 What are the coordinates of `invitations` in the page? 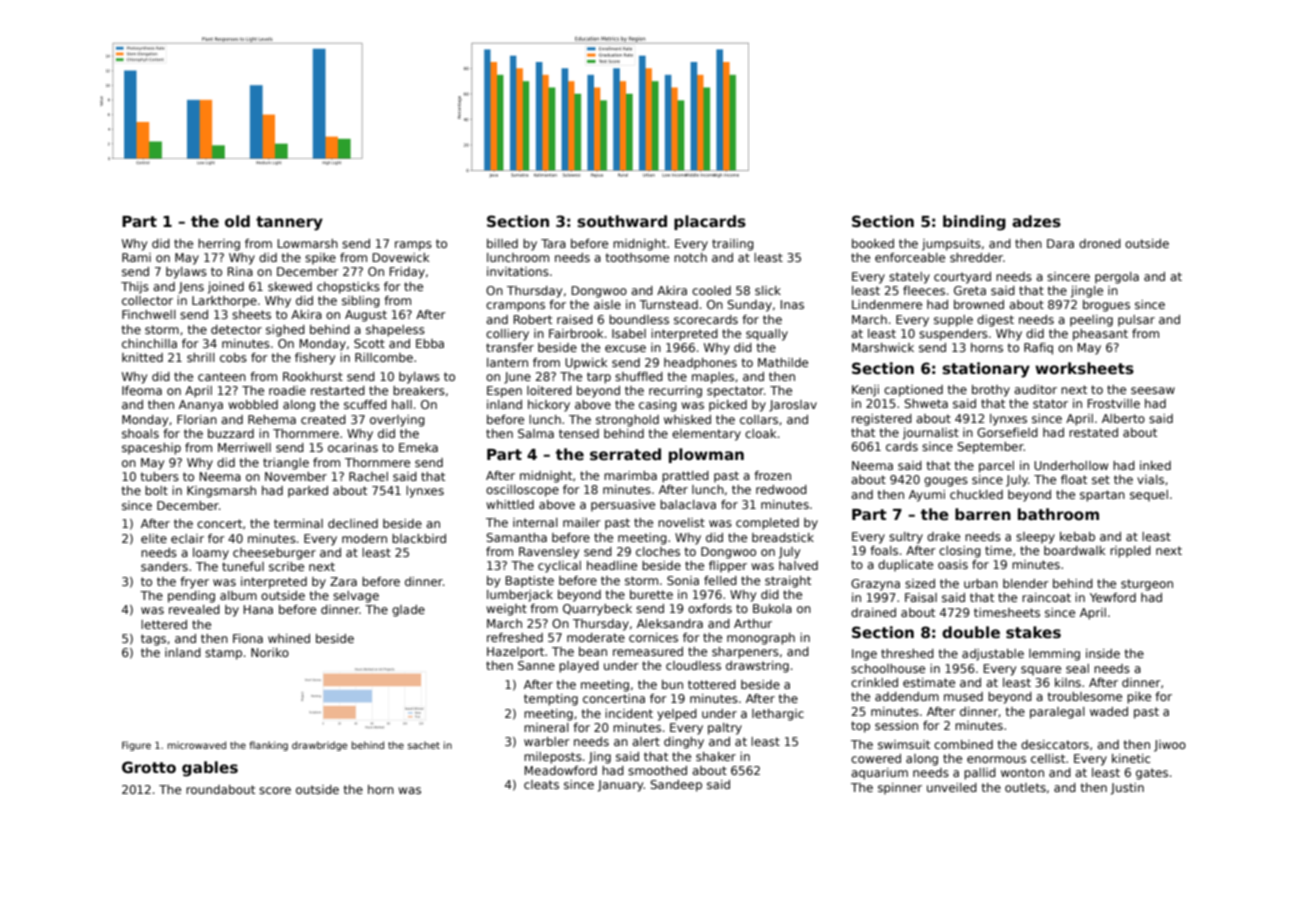 It's located at (518, 271).
